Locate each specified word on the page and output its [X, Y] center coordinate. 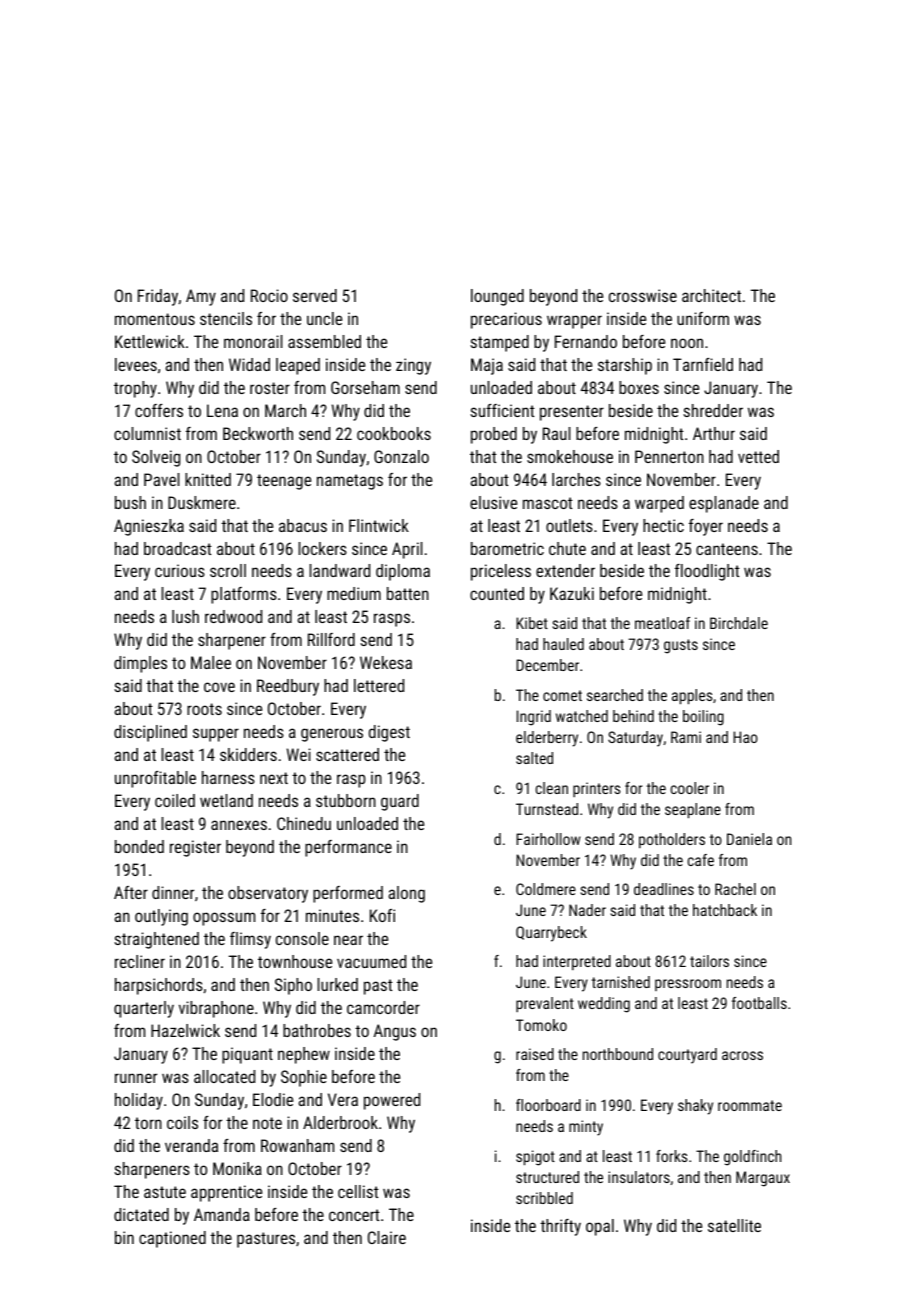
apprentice [226, 1193]
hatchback [725, 910]
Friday [158, 297]
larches [576, 479]
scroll [228, 570]
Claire [387, 1237]
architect [711, 295]
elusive [493, 502]
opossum [224, 919]
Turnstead [547, 809]
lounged [497, 297]
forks [672, 1156]
